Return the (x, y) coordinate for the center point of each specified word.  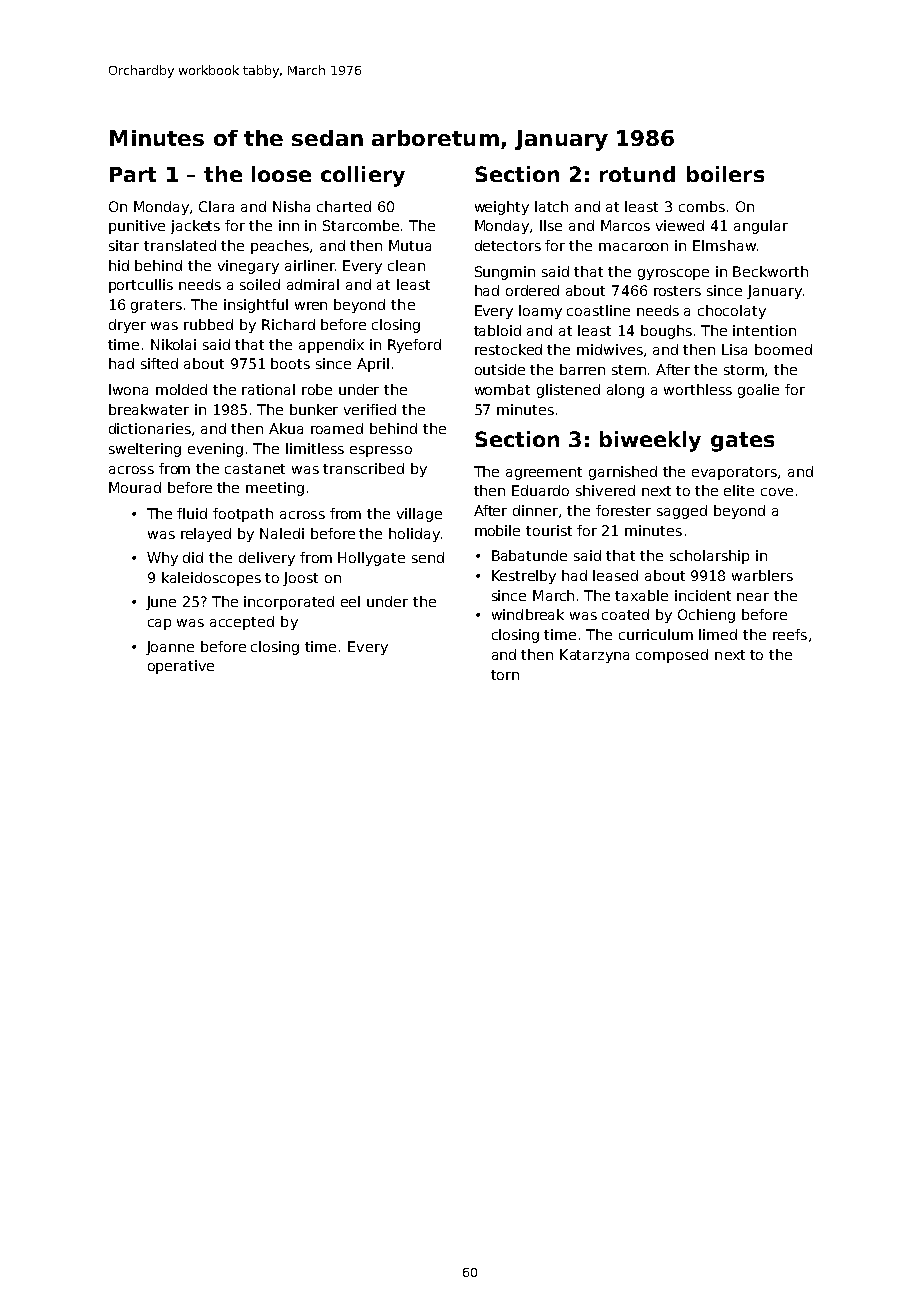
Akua (286, 428)
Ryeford (414, 346)
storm (744, 370)
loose (281, 174)
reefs (790, 634)
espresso (381, 451)
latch (551, 206)
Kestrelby (524, 577)
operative (181, 667)
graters (156, 306)
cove (777, 492)
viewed (680, 225)
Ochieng (706, 616)
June (161, 603)
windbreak (528, 614)
